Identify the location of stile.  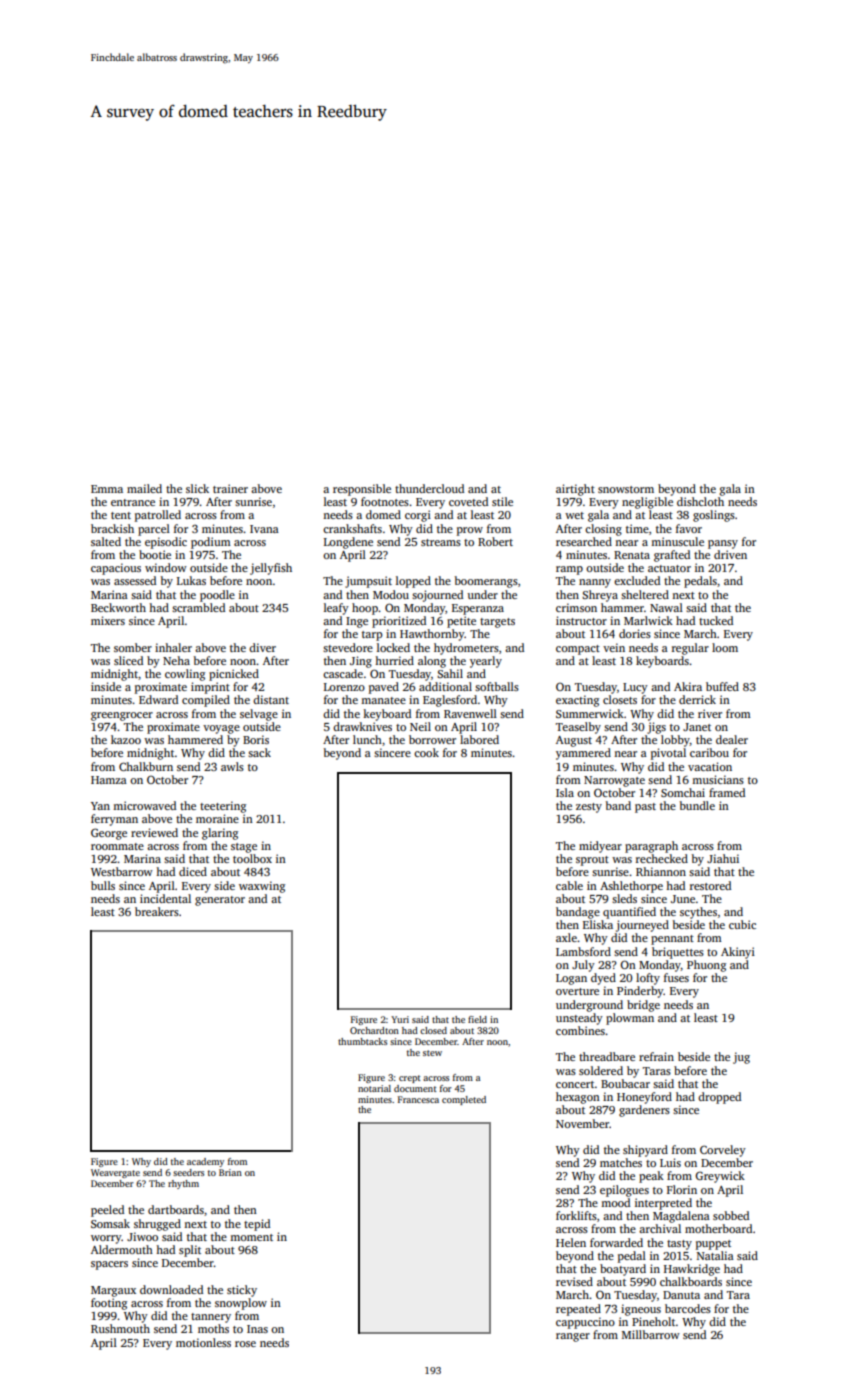
(502, 501).
